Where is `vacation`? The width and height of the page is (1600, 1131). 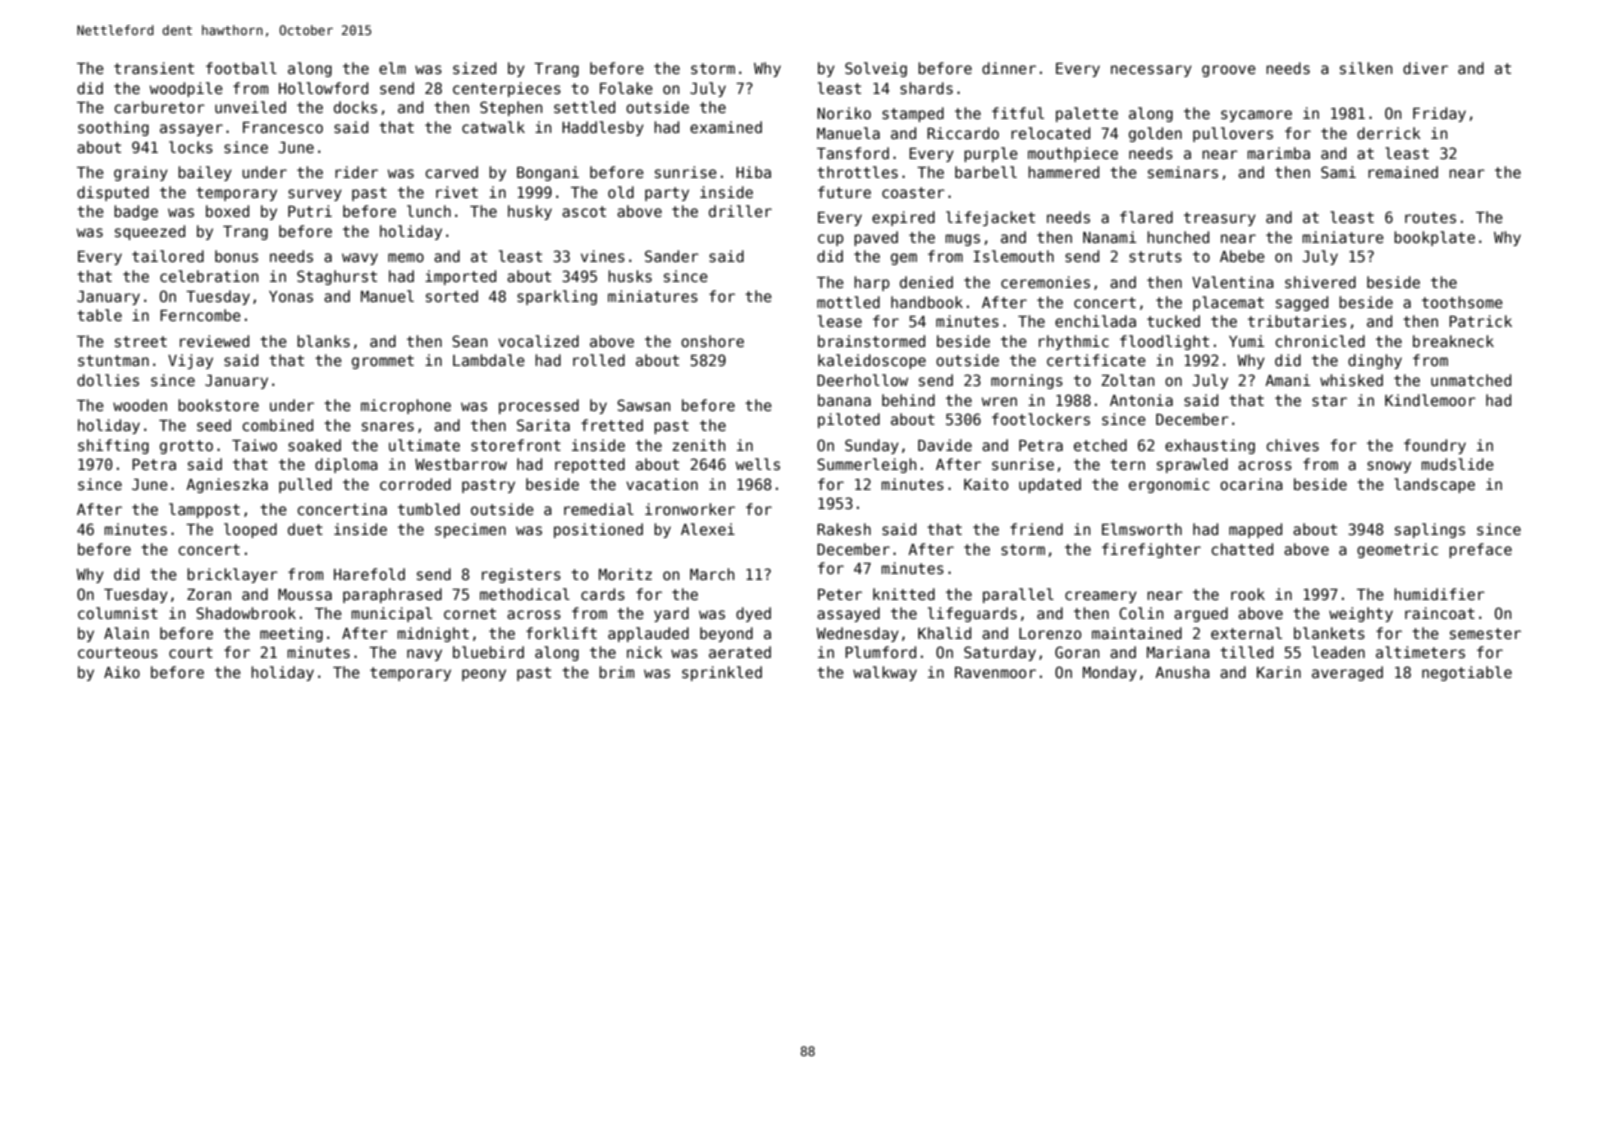 vacation is located at coordinates (662, 484).
